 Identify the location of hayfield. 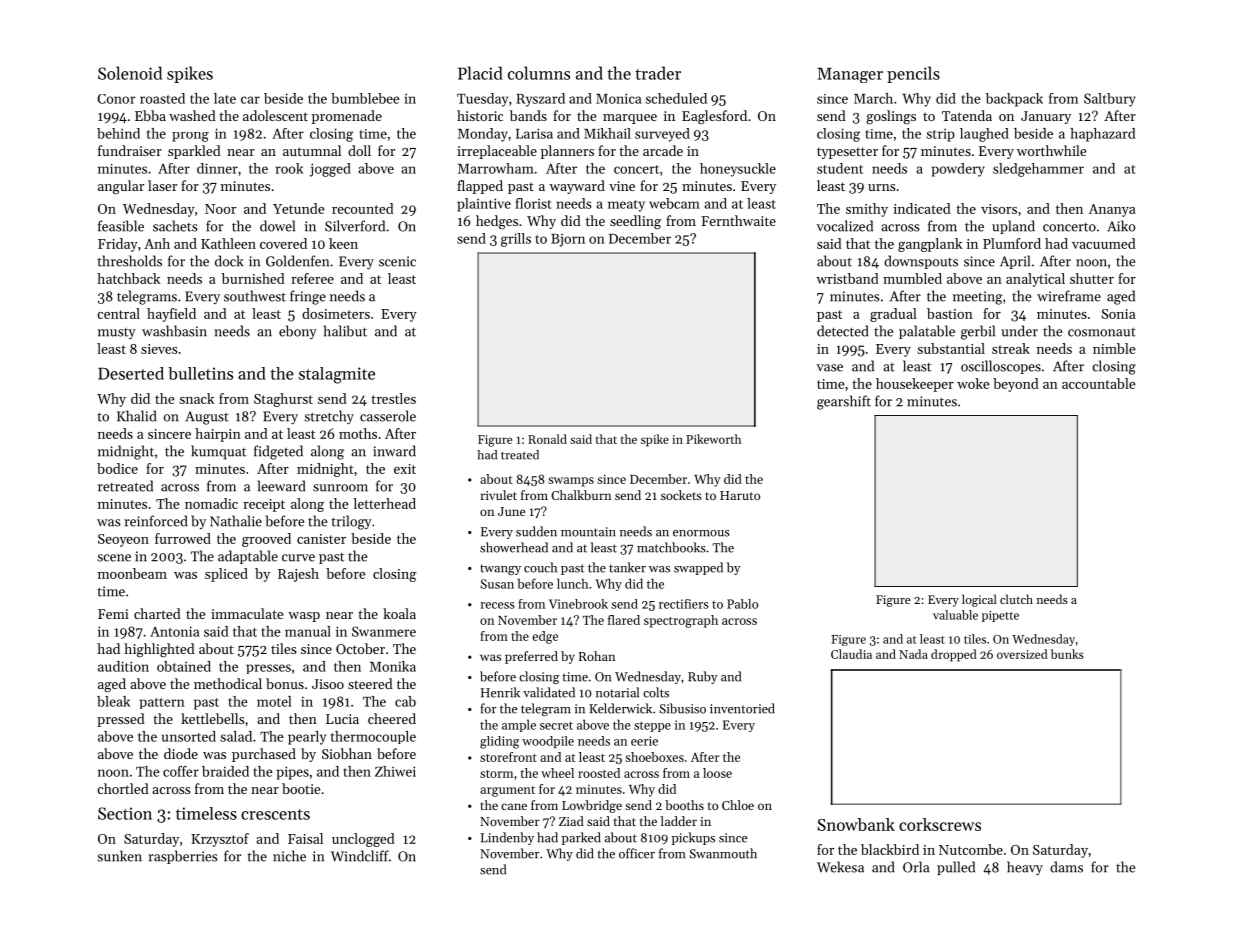
(171, 315).
